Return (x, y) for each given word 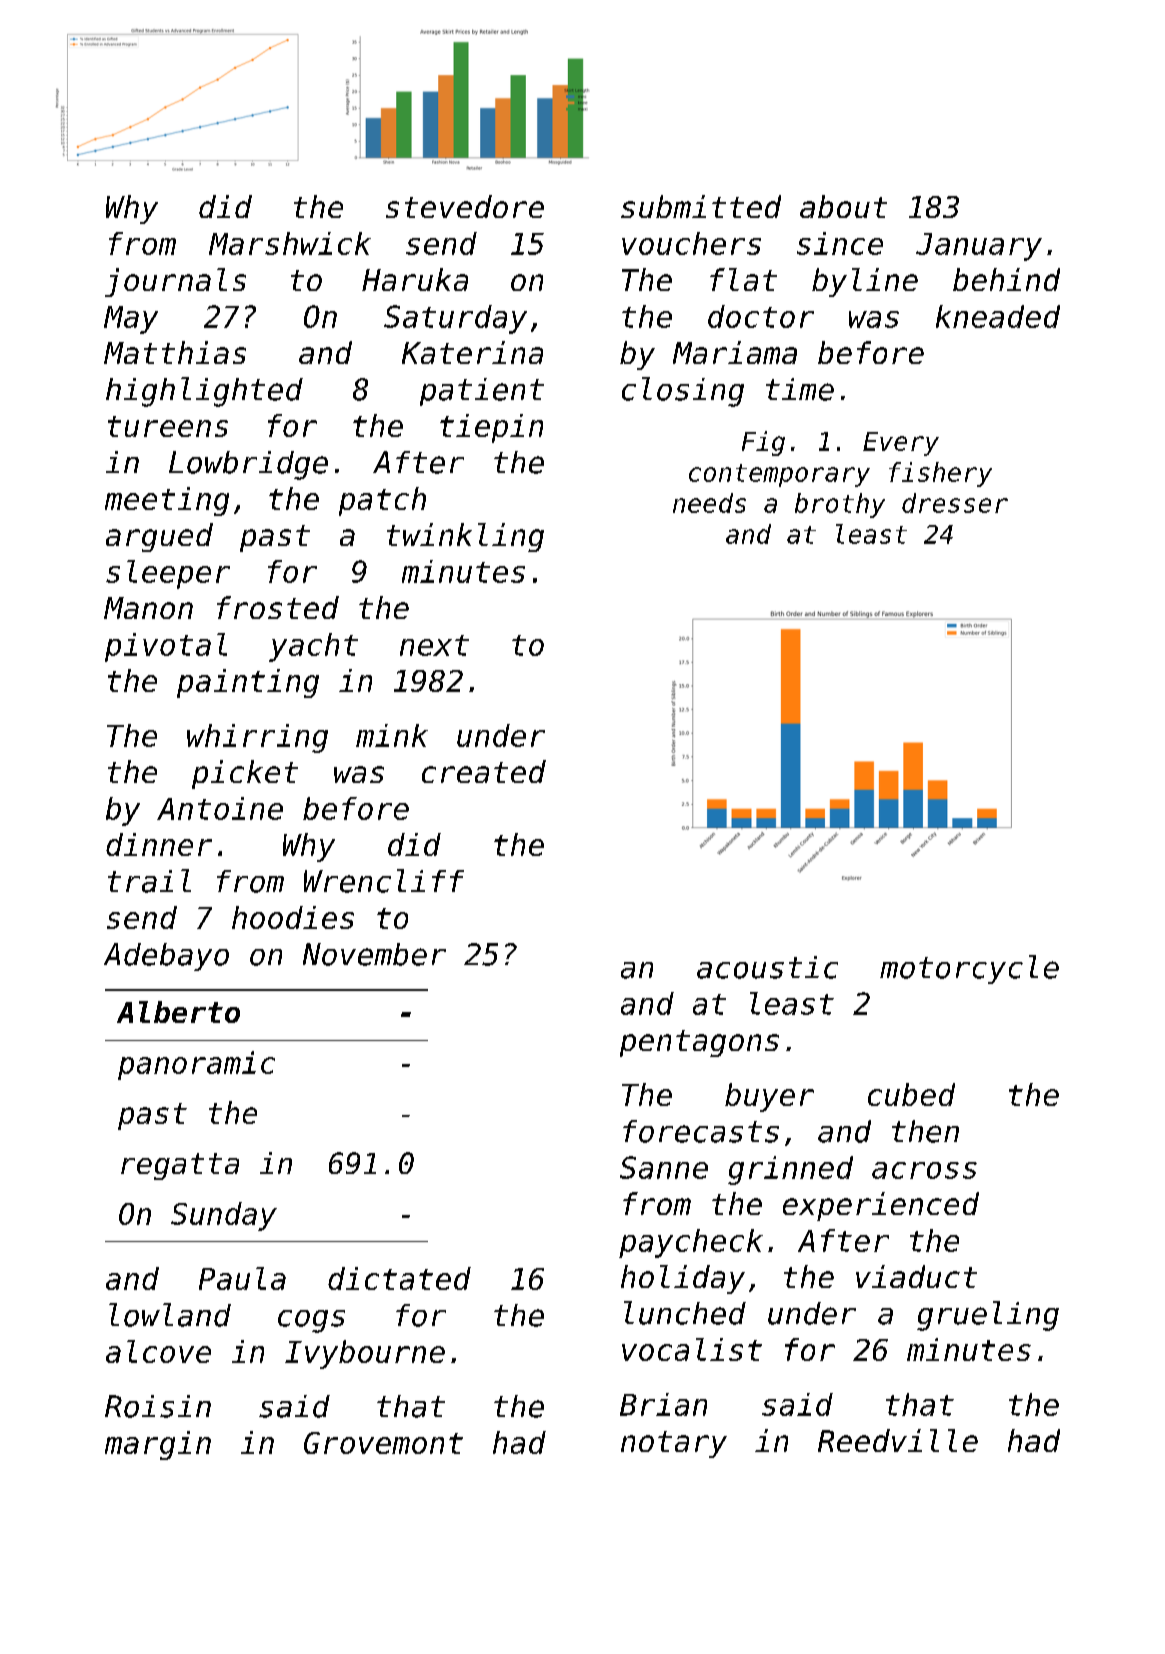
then (925, 1131)
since (840, 243)
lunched (685, 1313)
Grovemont (383, 1443)
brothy (840, 505)
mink (392, 735)
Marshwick (290, 243)
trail (149, 881)
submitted (701, 206)
